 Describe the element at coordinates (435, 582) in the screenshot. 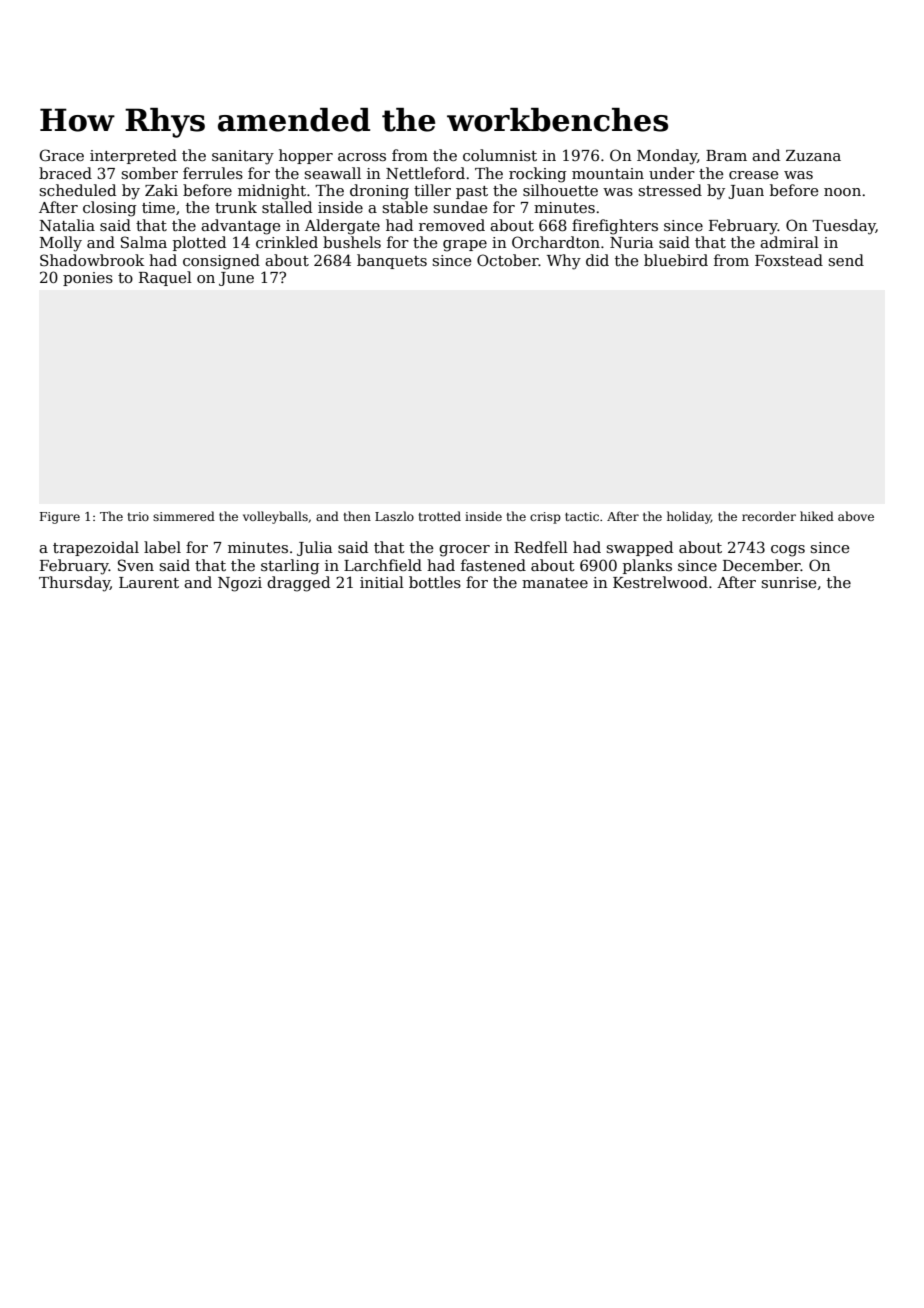

I see `bottles` at that location.
